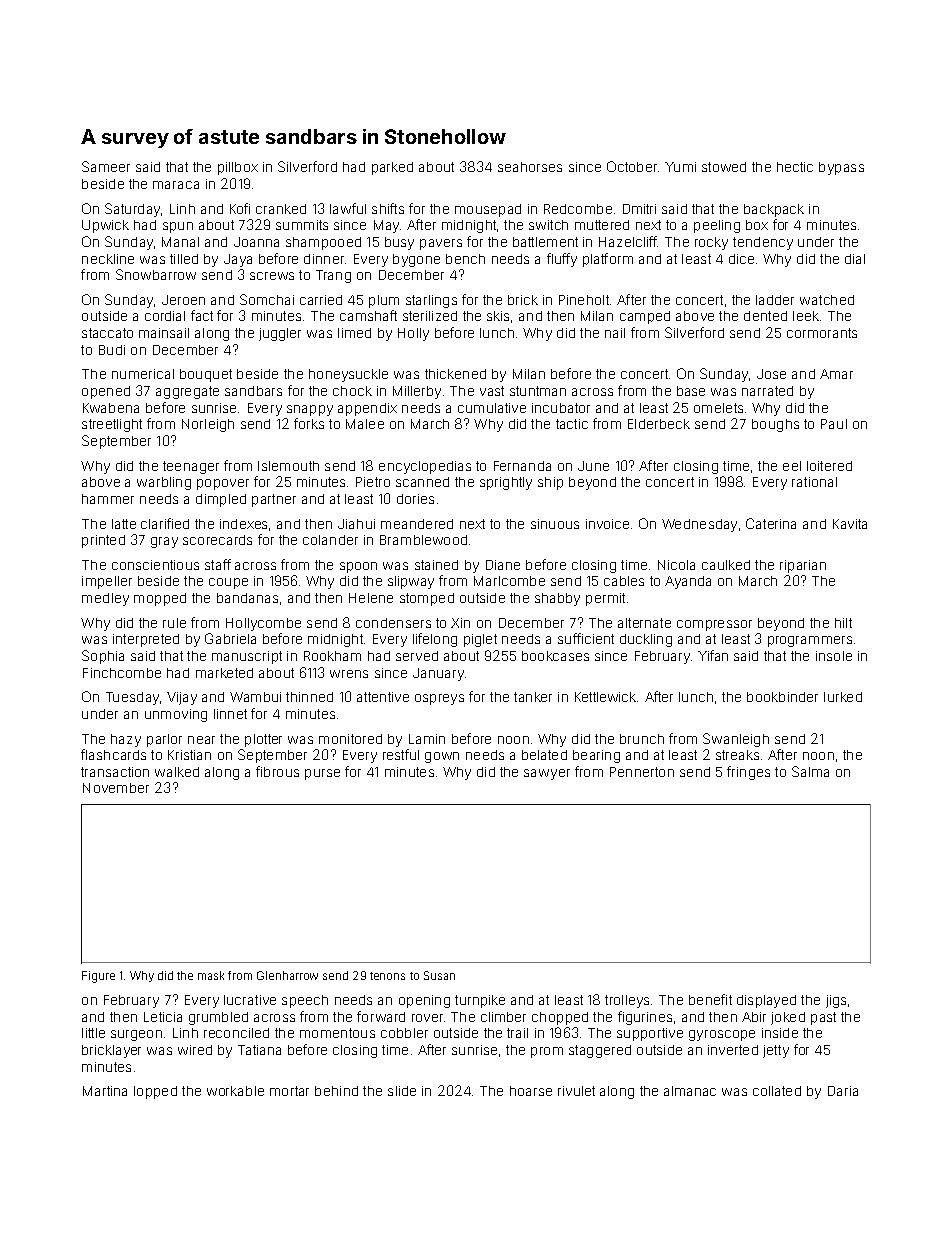 The height and width of the page is (1233, 952). What do you see at coordinates (713, 655) in the page?
I see `Yifan` at bounding box center [713, 655].
